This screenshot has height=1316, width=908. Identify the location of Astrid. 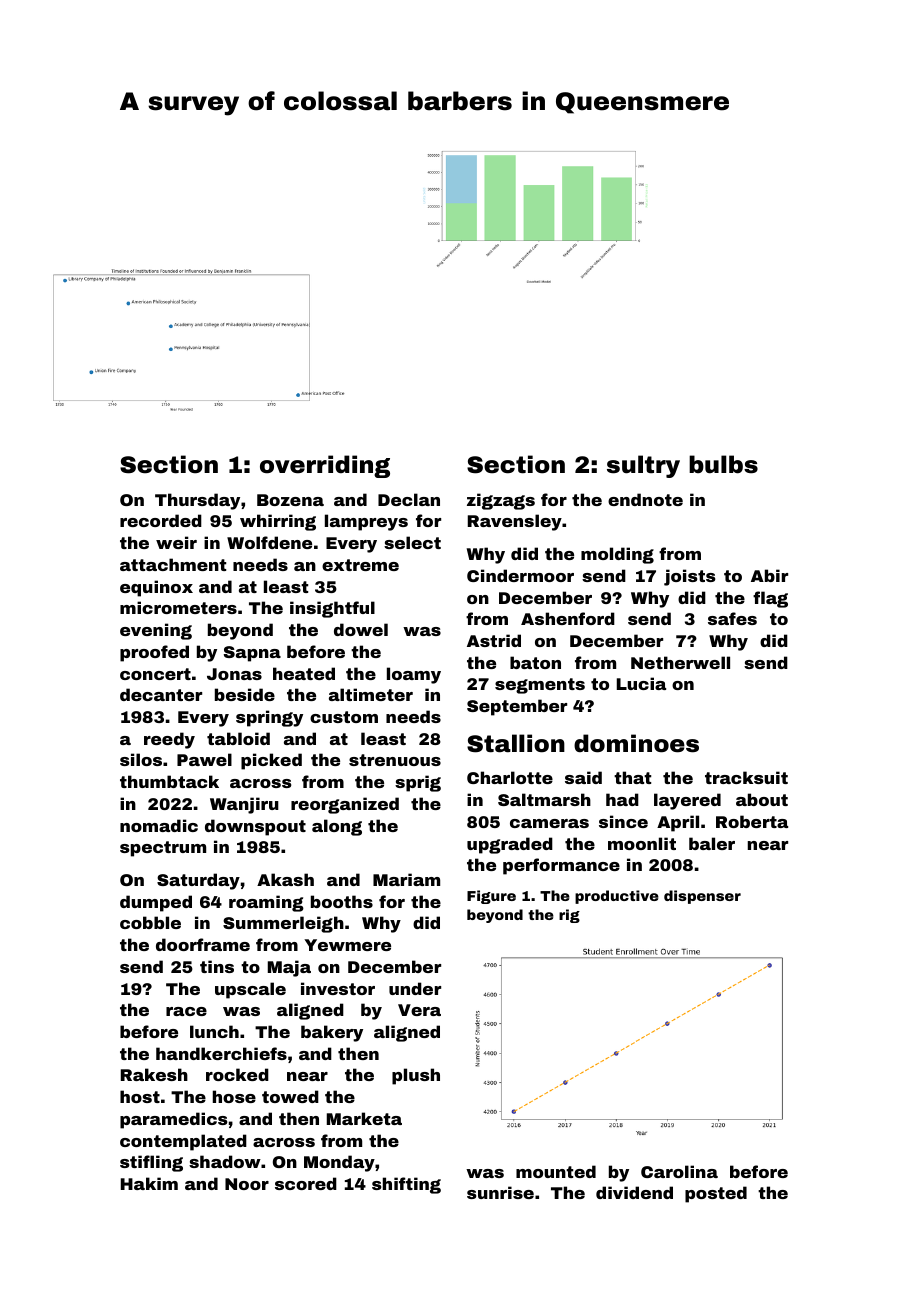
(494, 640).
